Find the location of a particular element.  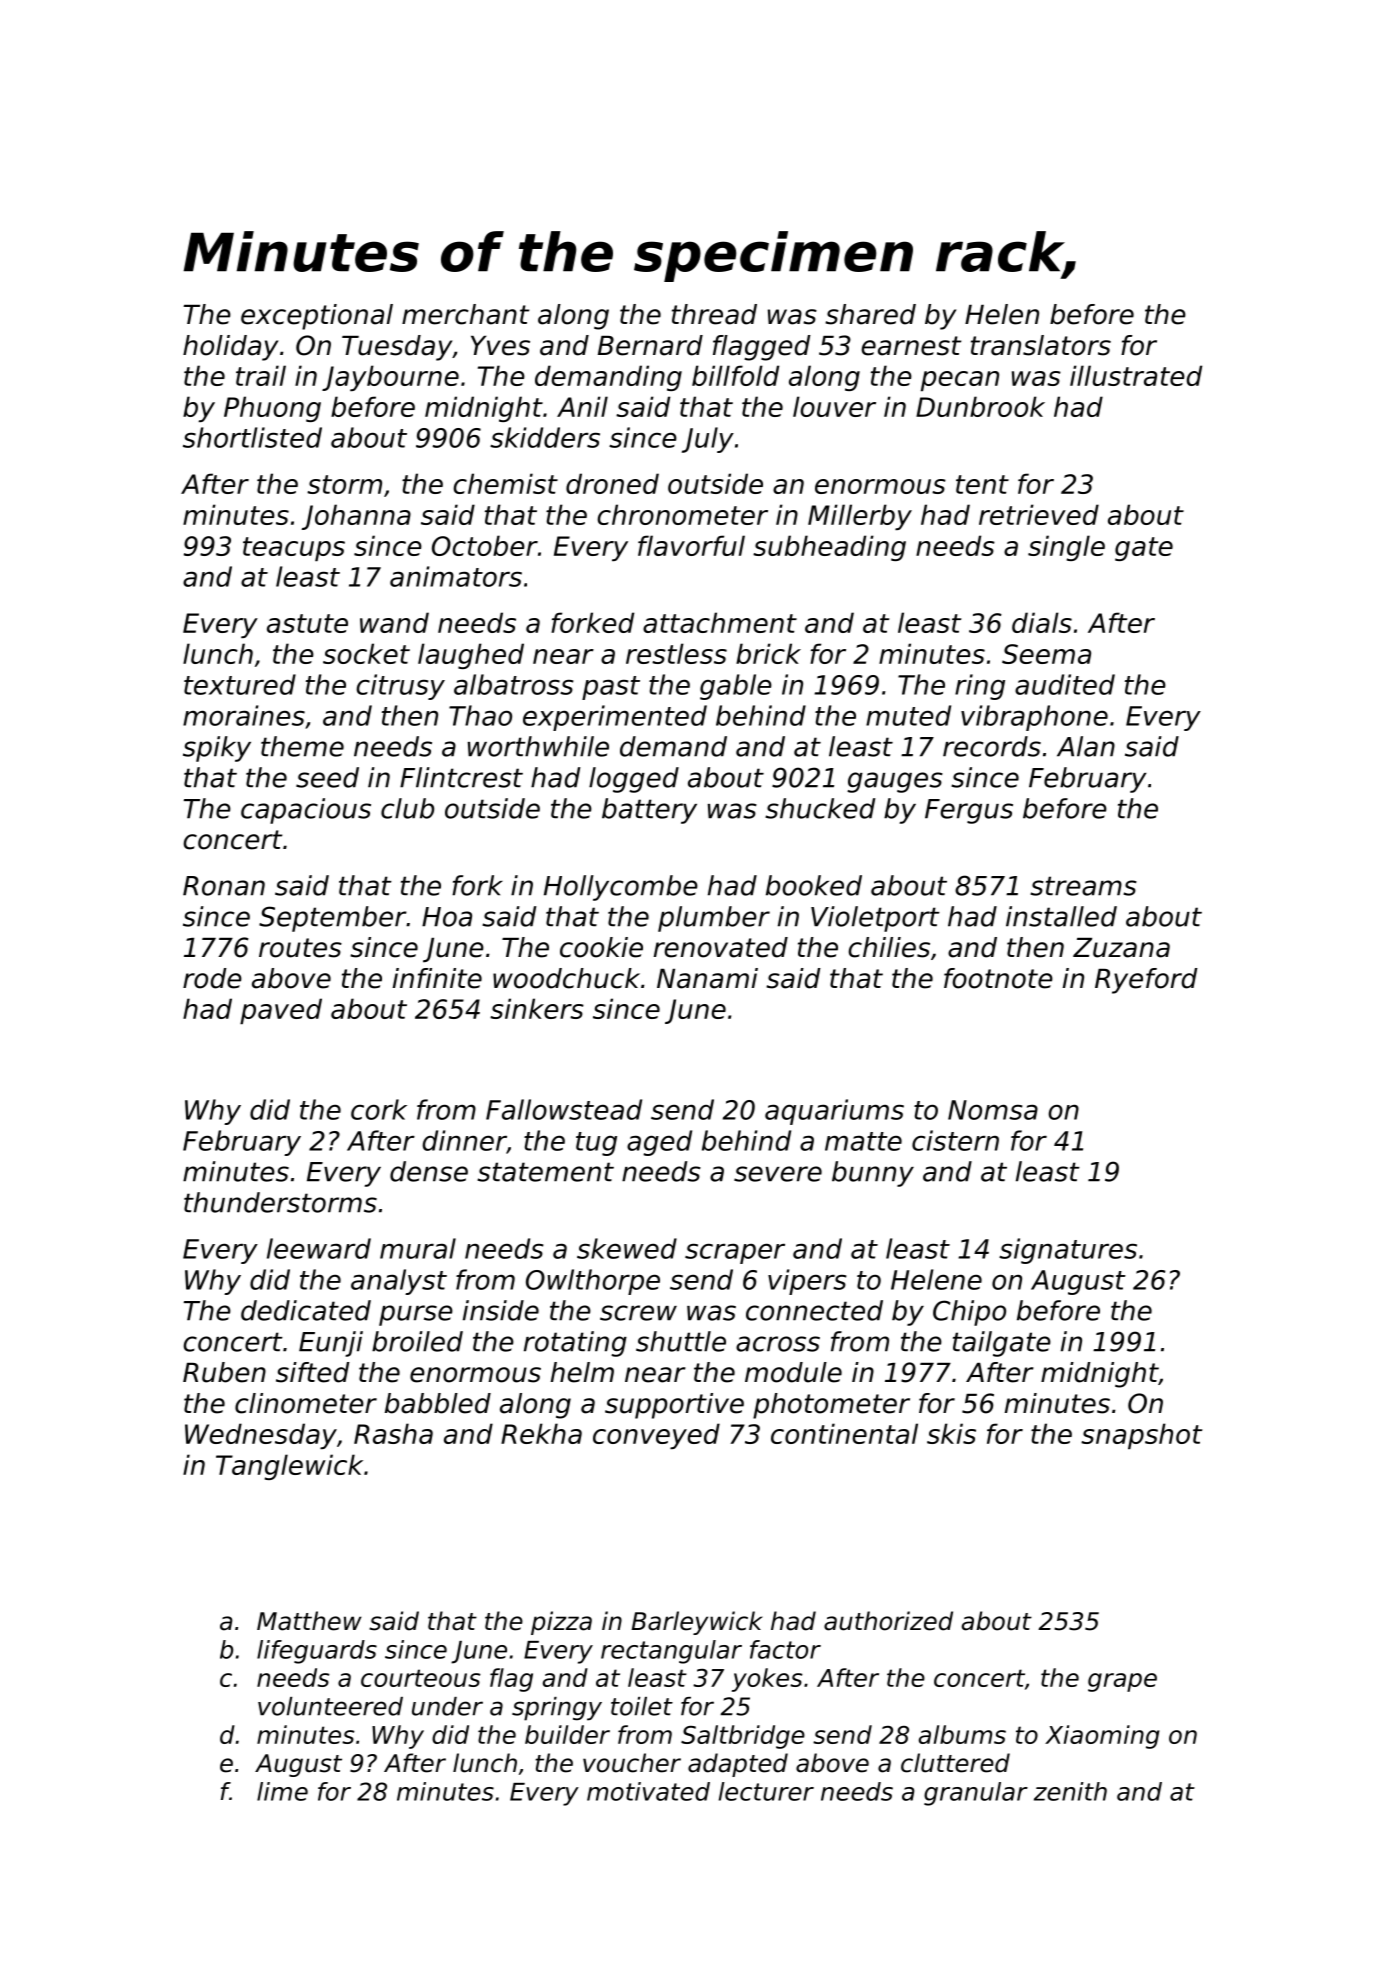

footnote is located at coordinates (998, 978).
